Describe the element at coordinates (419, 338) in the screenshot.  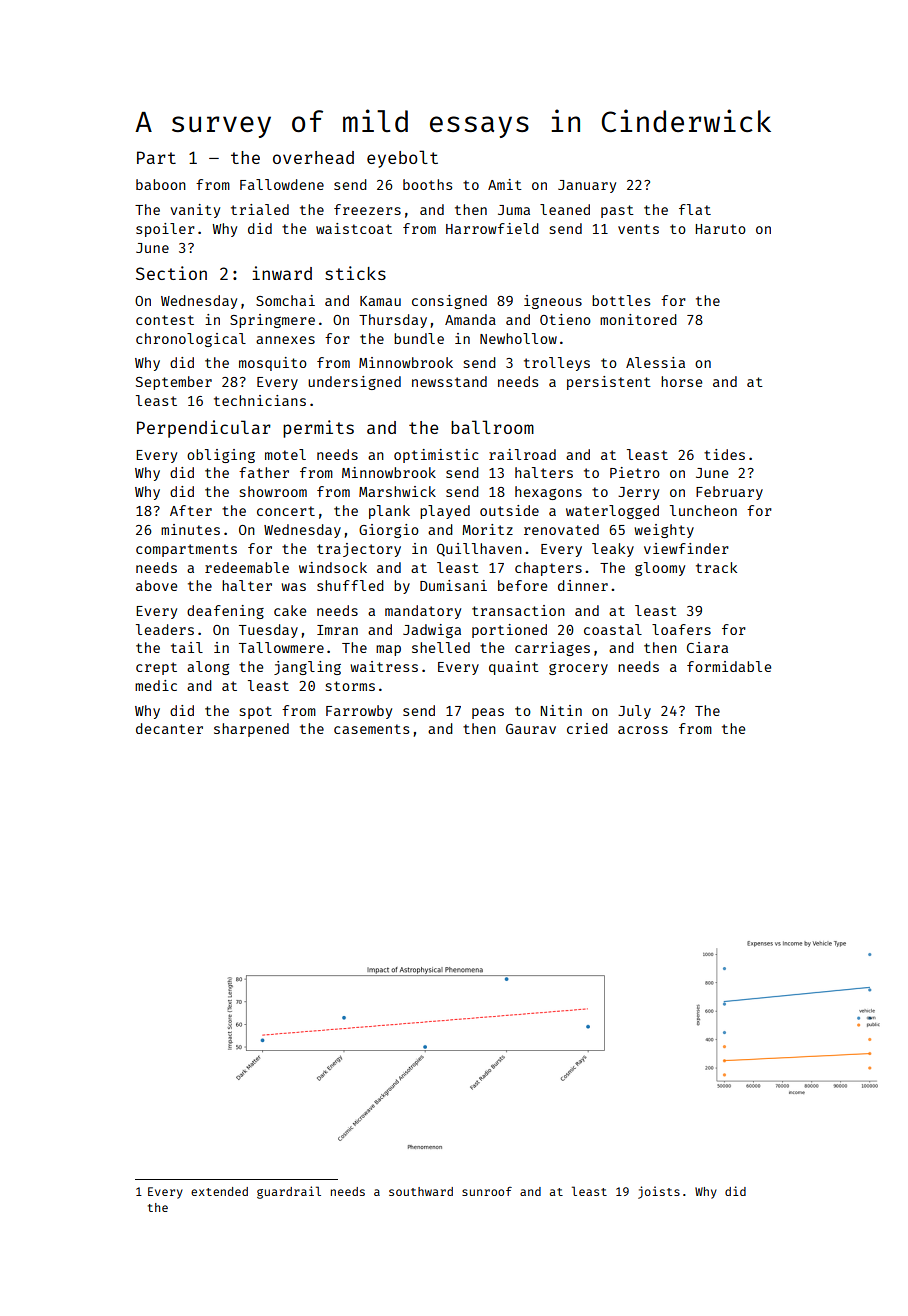
I see `bundle` at that location.
